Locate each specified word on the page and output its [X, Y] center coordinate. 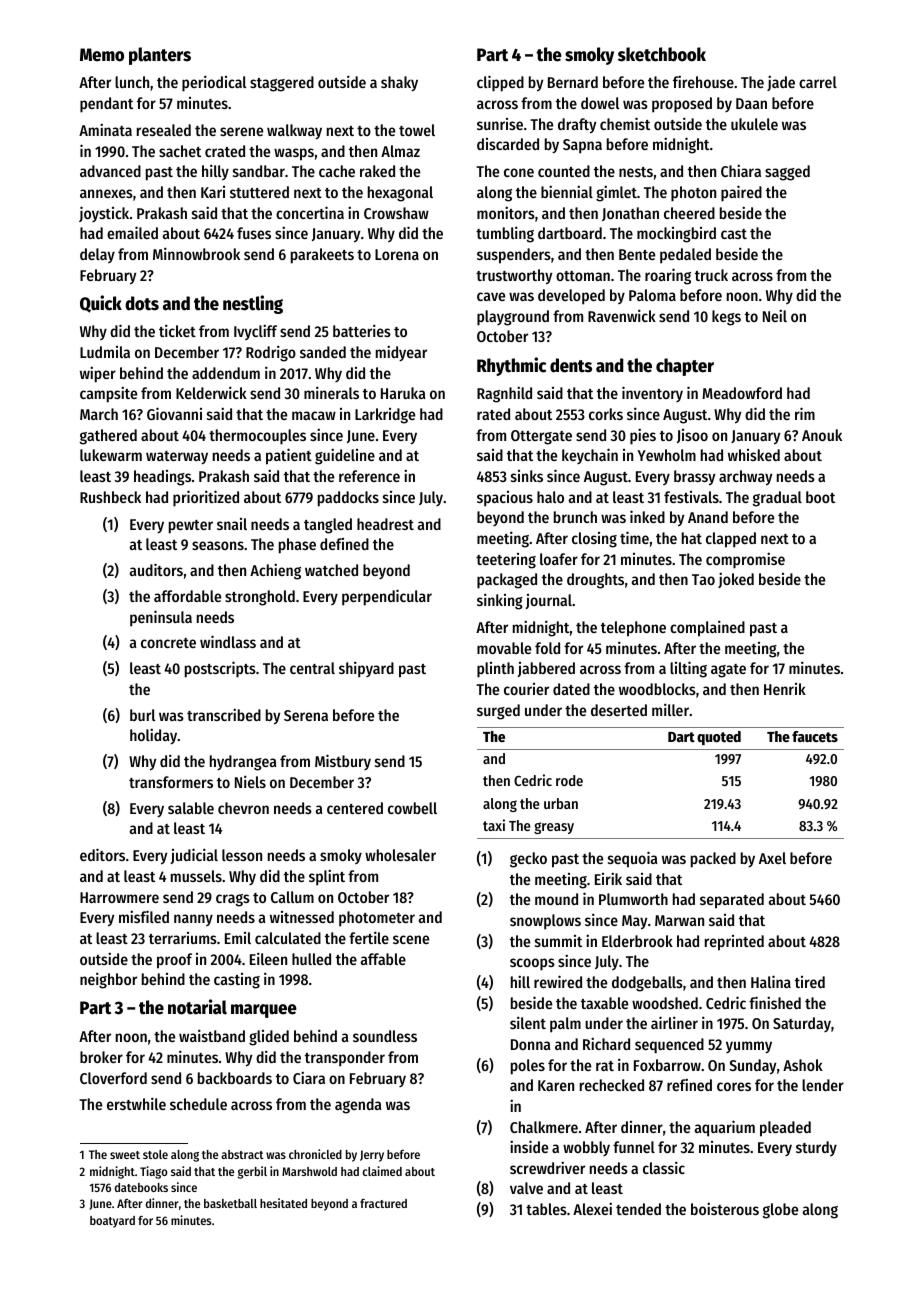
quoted [719, 738]
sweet [125, 1155]
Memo [102, 55]
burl [142, 715]
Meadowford [742, 393]
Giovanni [174, 413]
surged [498, 712]
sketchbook [662, 54]
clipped [500, 83]
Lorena [397, 254]
